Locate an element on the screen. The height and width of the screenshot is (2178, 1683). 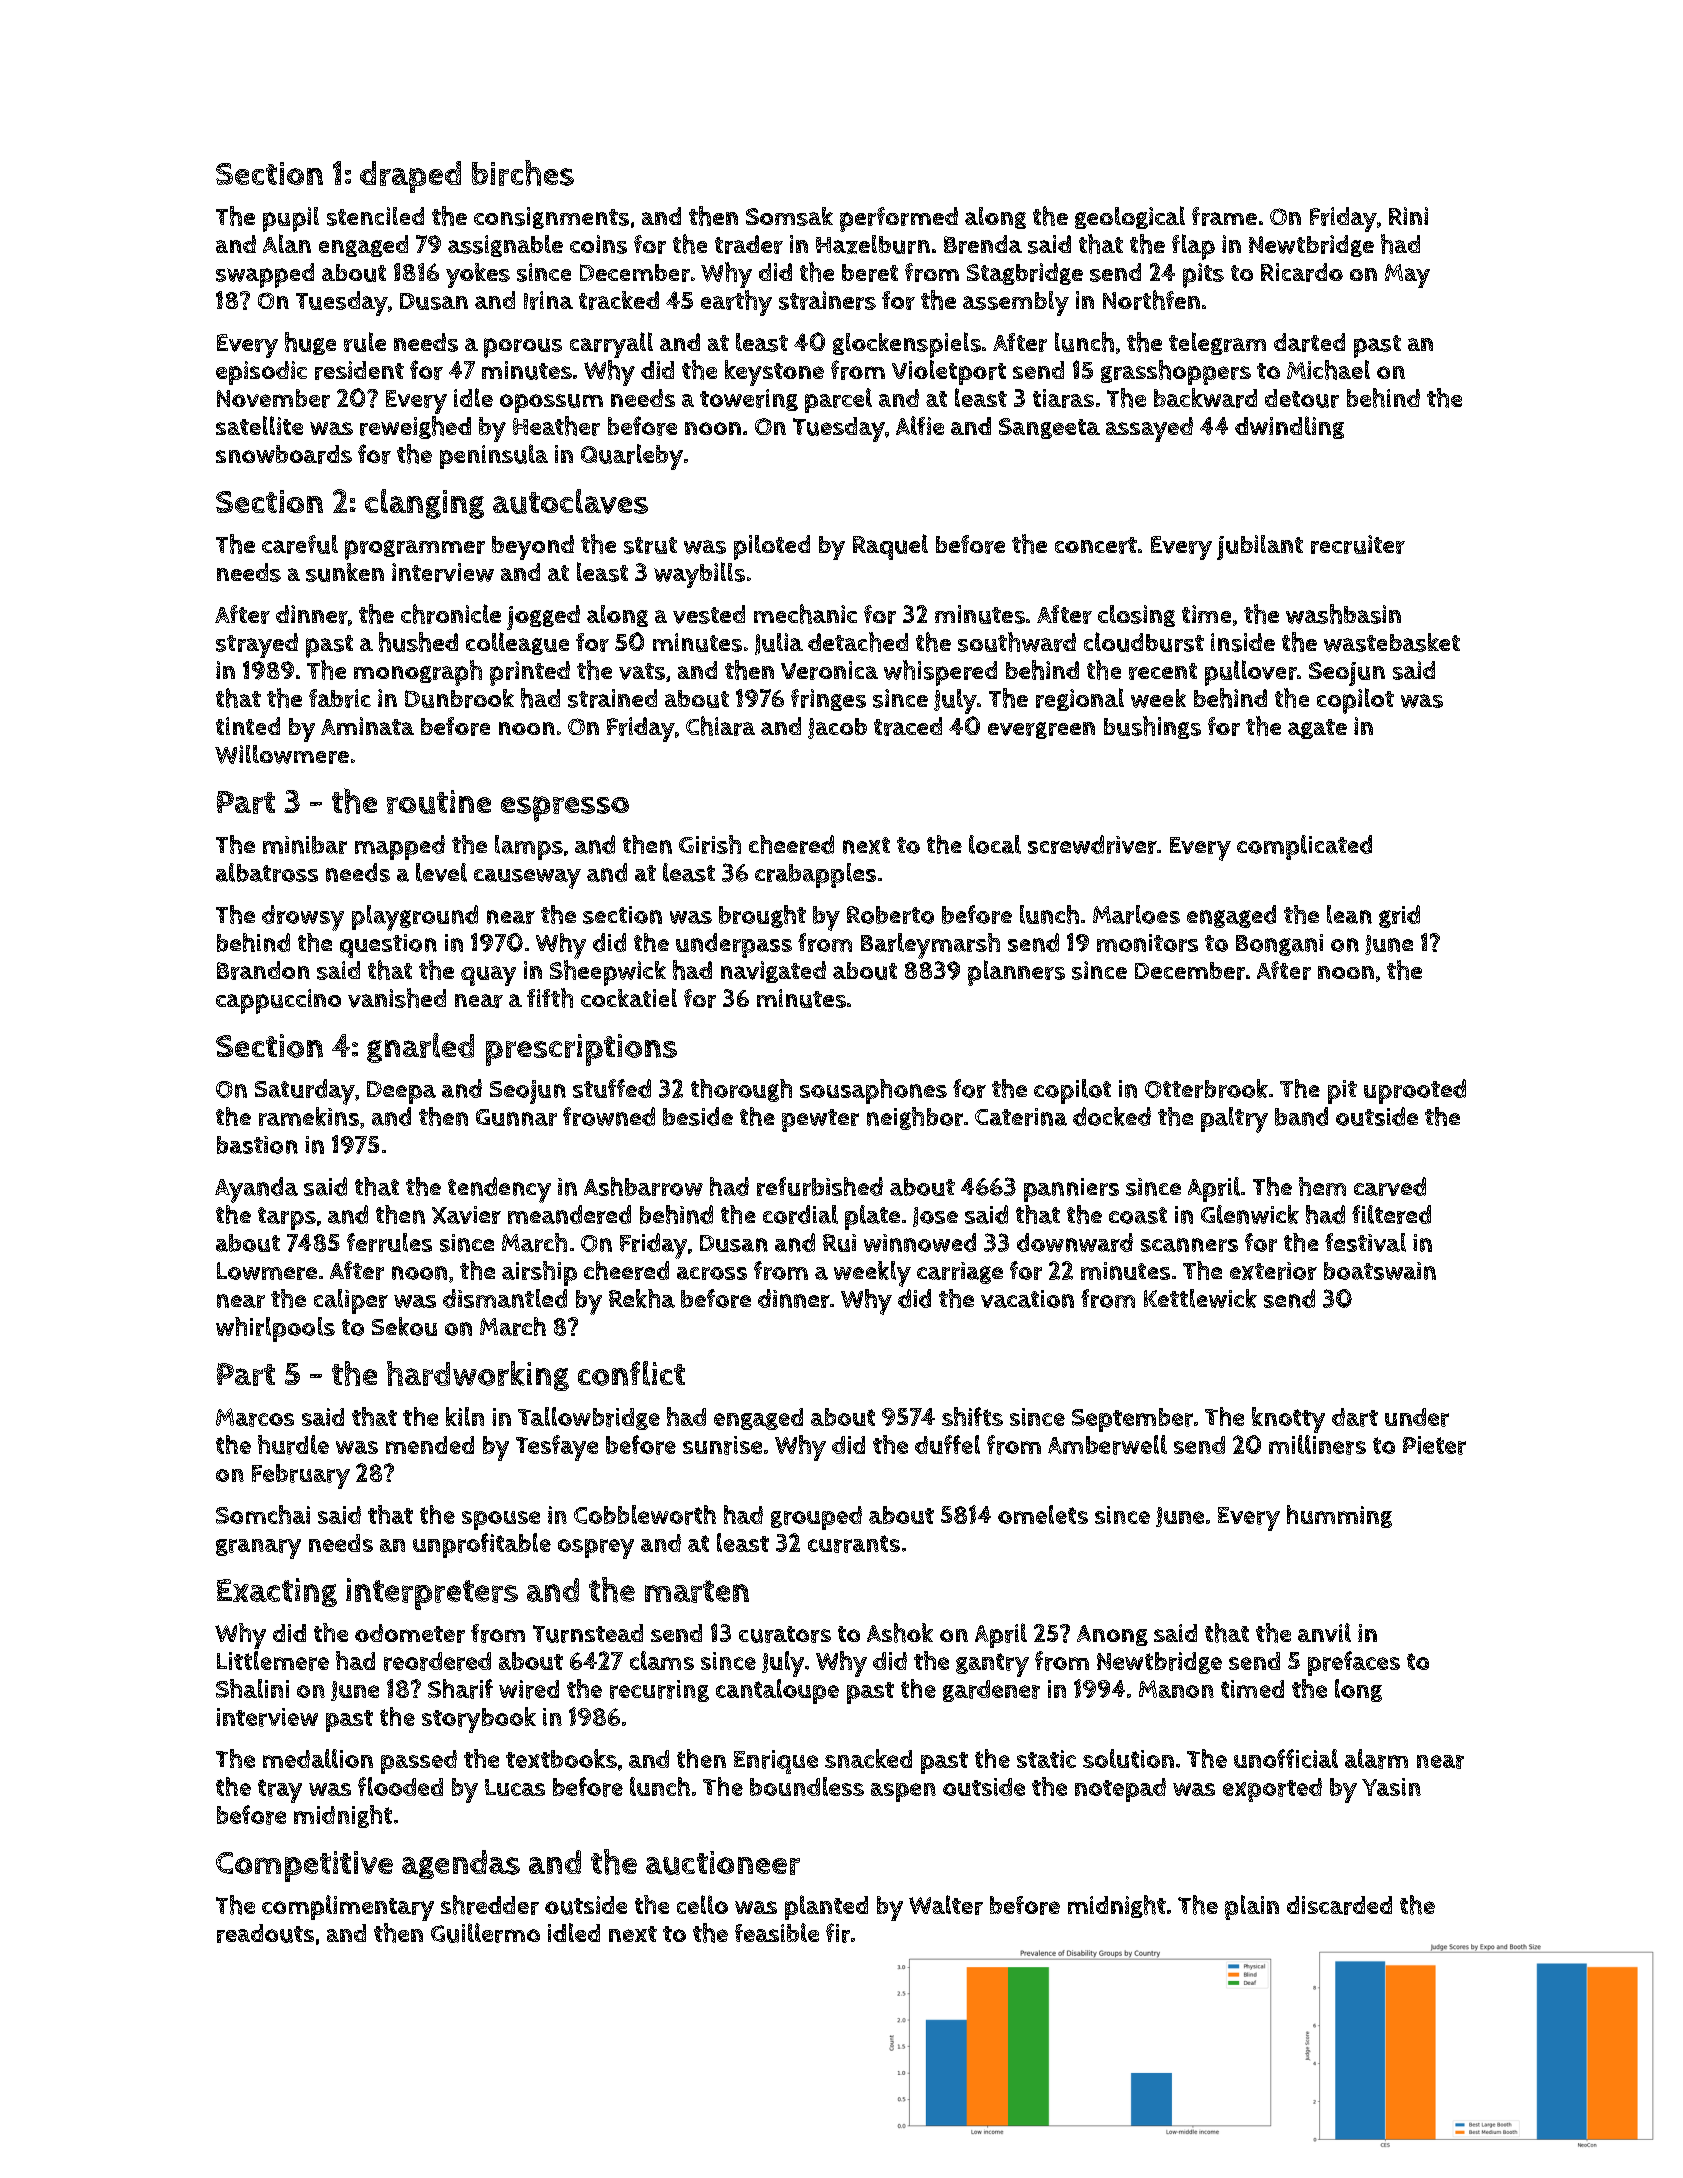
Walter is located at coordinates (946, 1905).
